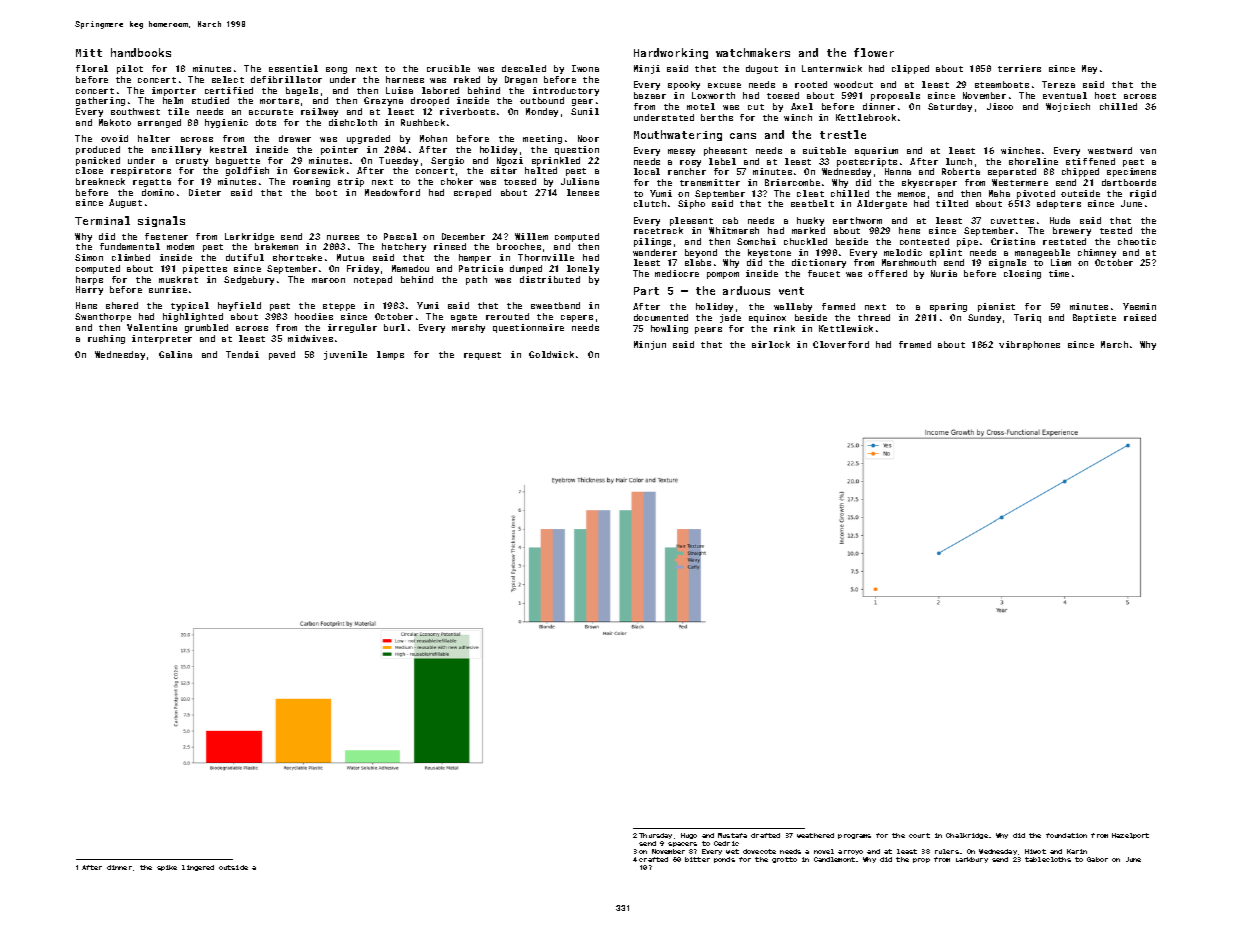 Image resolution: width=1233 pixels, height=952 pixels. What do you see at coordinates (671, 53) in the document?
I see `Hardworking` at bounding box center [671, 53].
